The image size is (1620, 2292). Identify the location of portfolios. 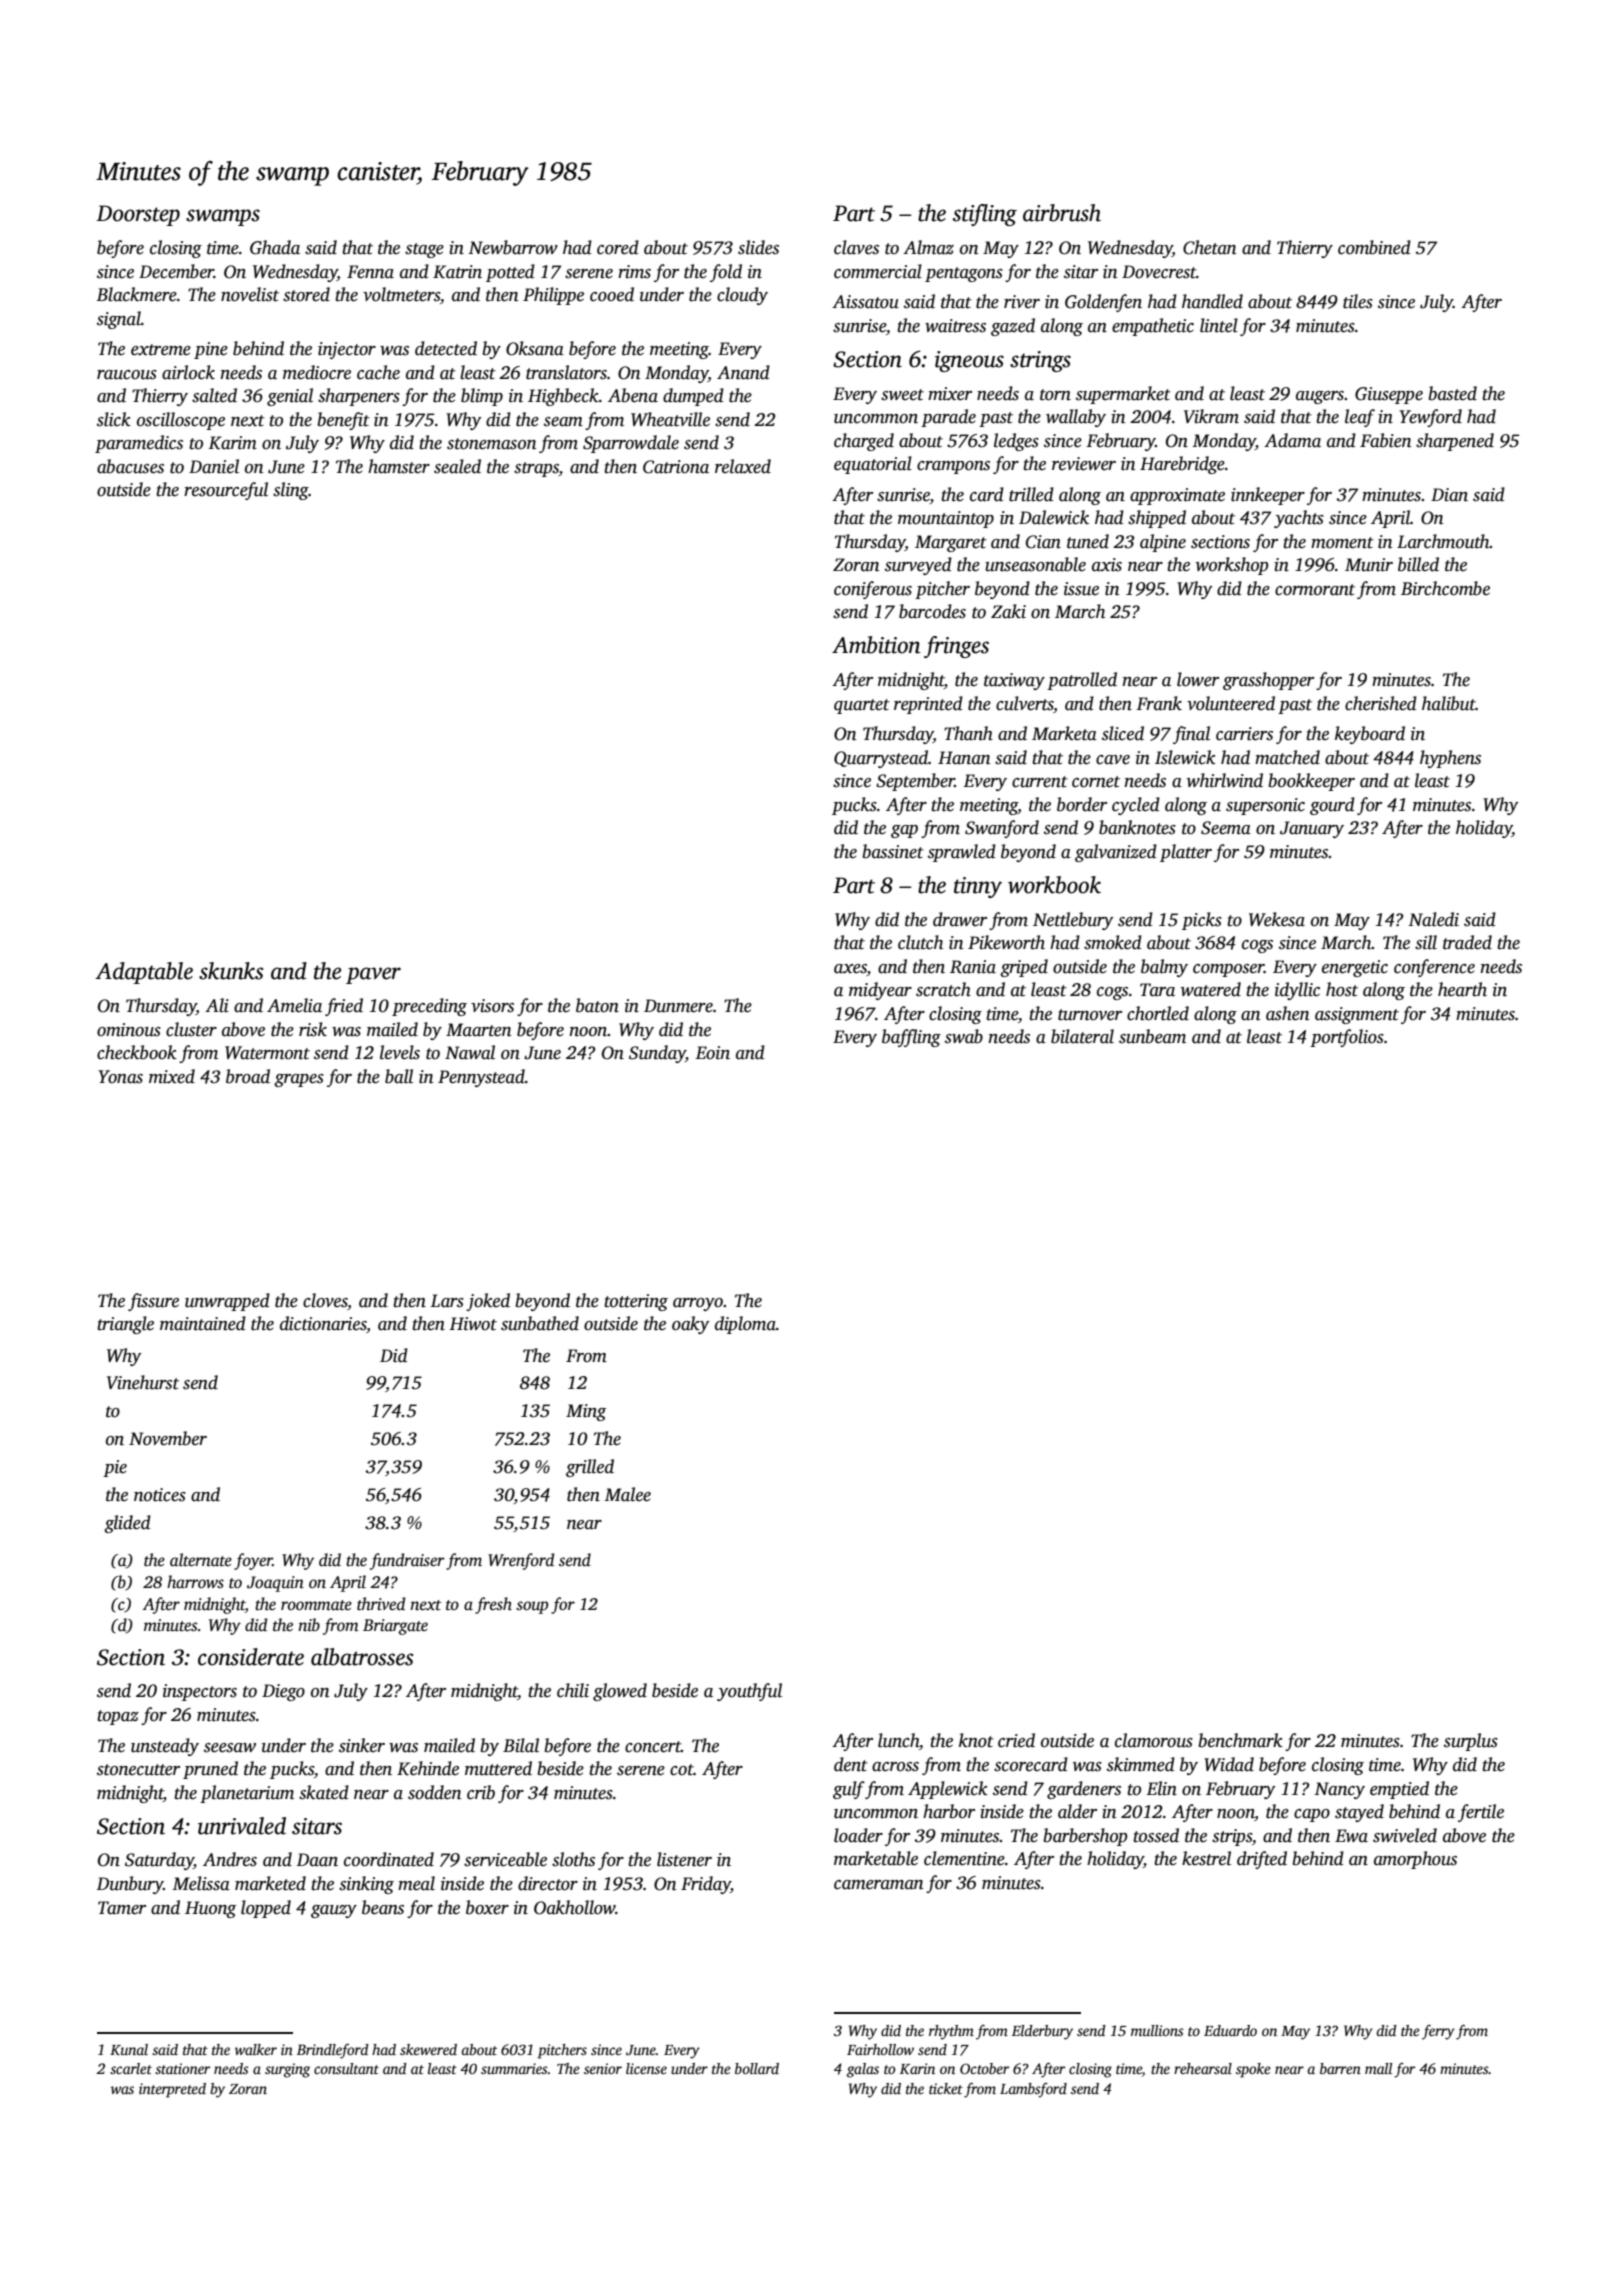
(1347, 1038).
